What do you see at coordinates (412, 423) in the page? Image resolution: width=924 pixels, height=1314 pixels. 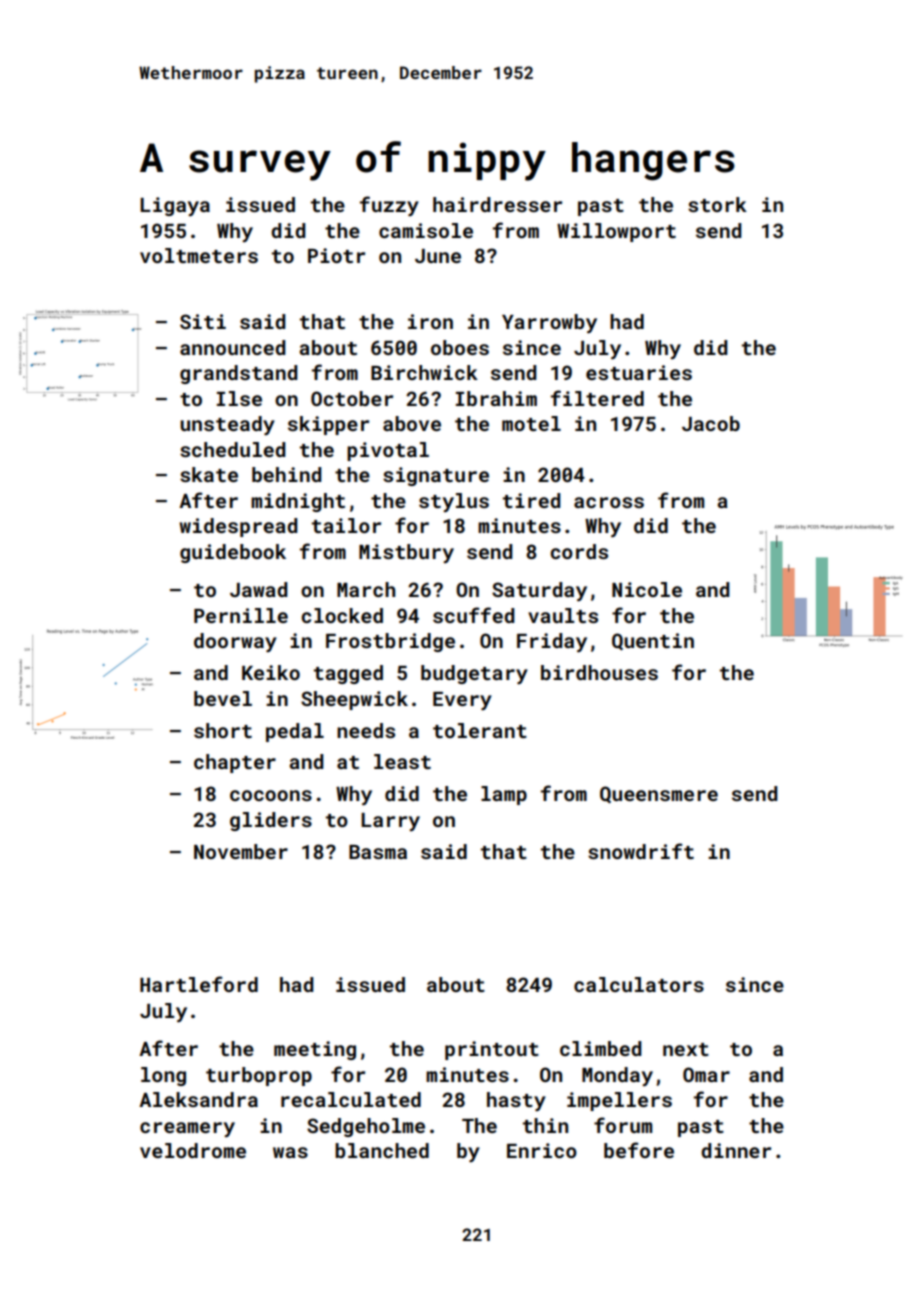 I see `above` at bounding box center [412, 423].
